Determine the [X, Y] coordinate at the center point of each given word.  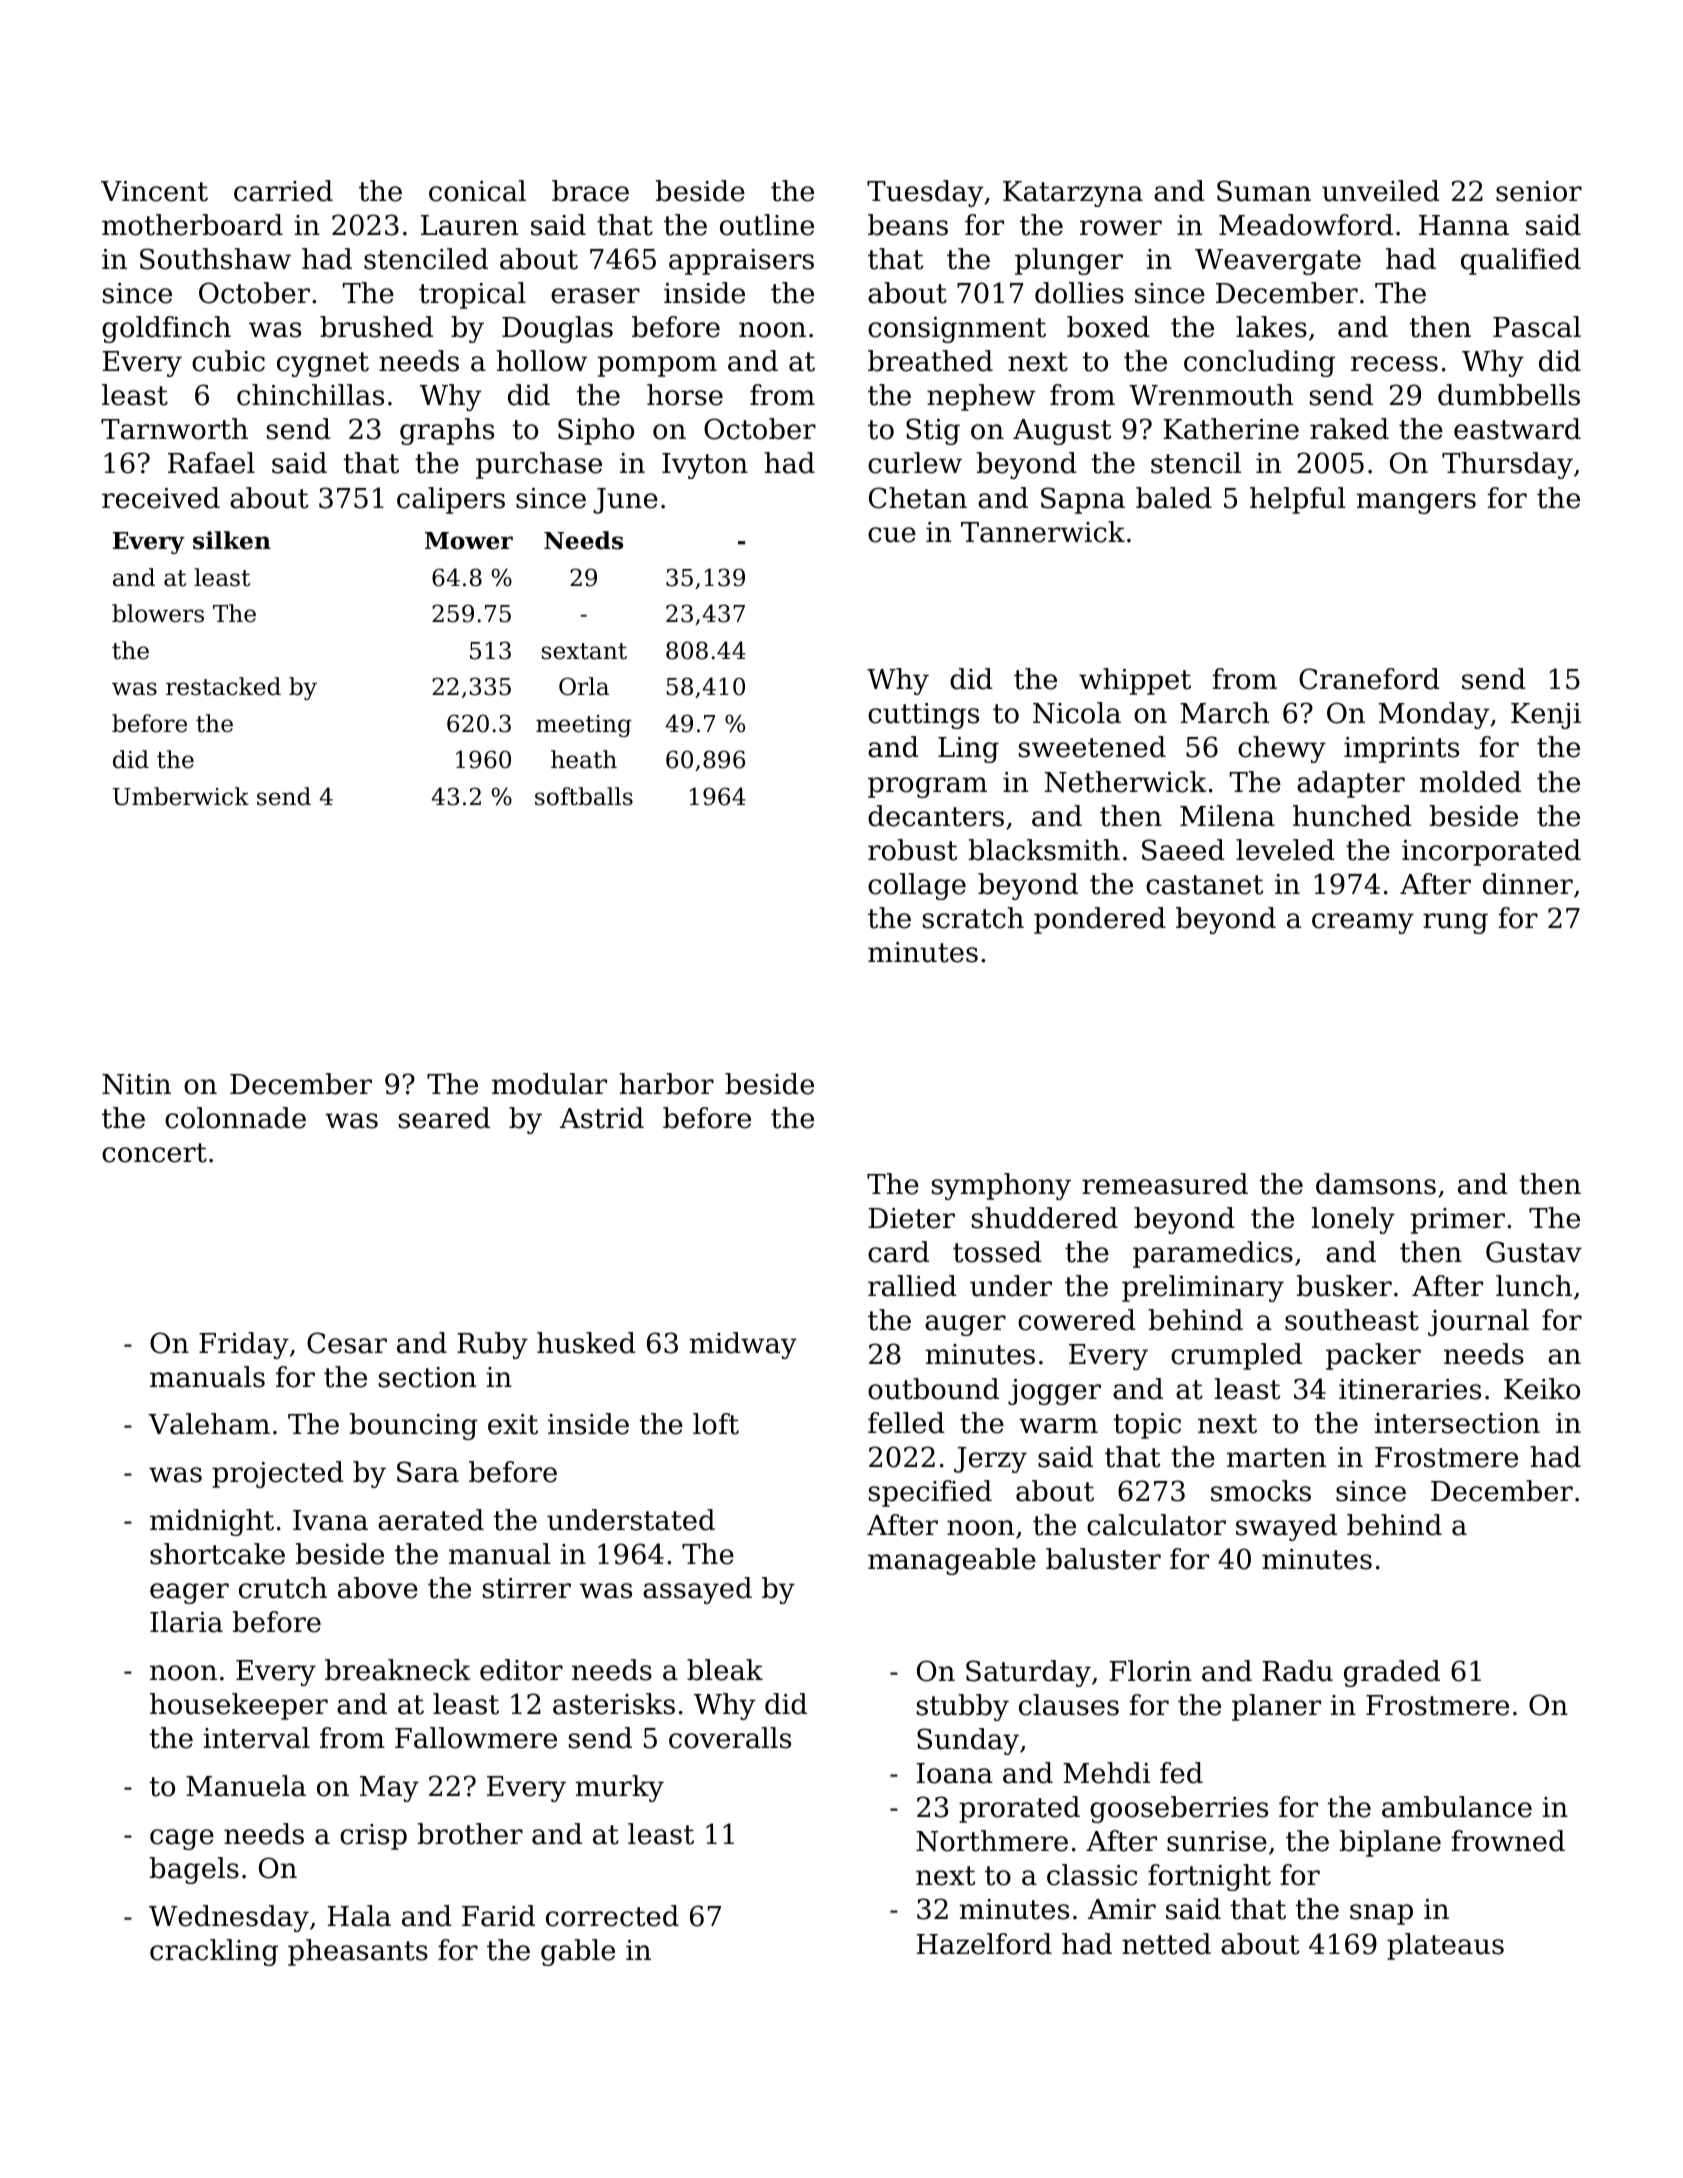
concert [154, 1153]
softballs [584, 796]
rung [1455, 923]
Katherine [1231, 429]
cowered [1077, 1320]
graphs [447, 431]
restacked [223, 686]
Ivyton [705, 466]
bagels [194, 1870]
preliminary [1203, 1288]
